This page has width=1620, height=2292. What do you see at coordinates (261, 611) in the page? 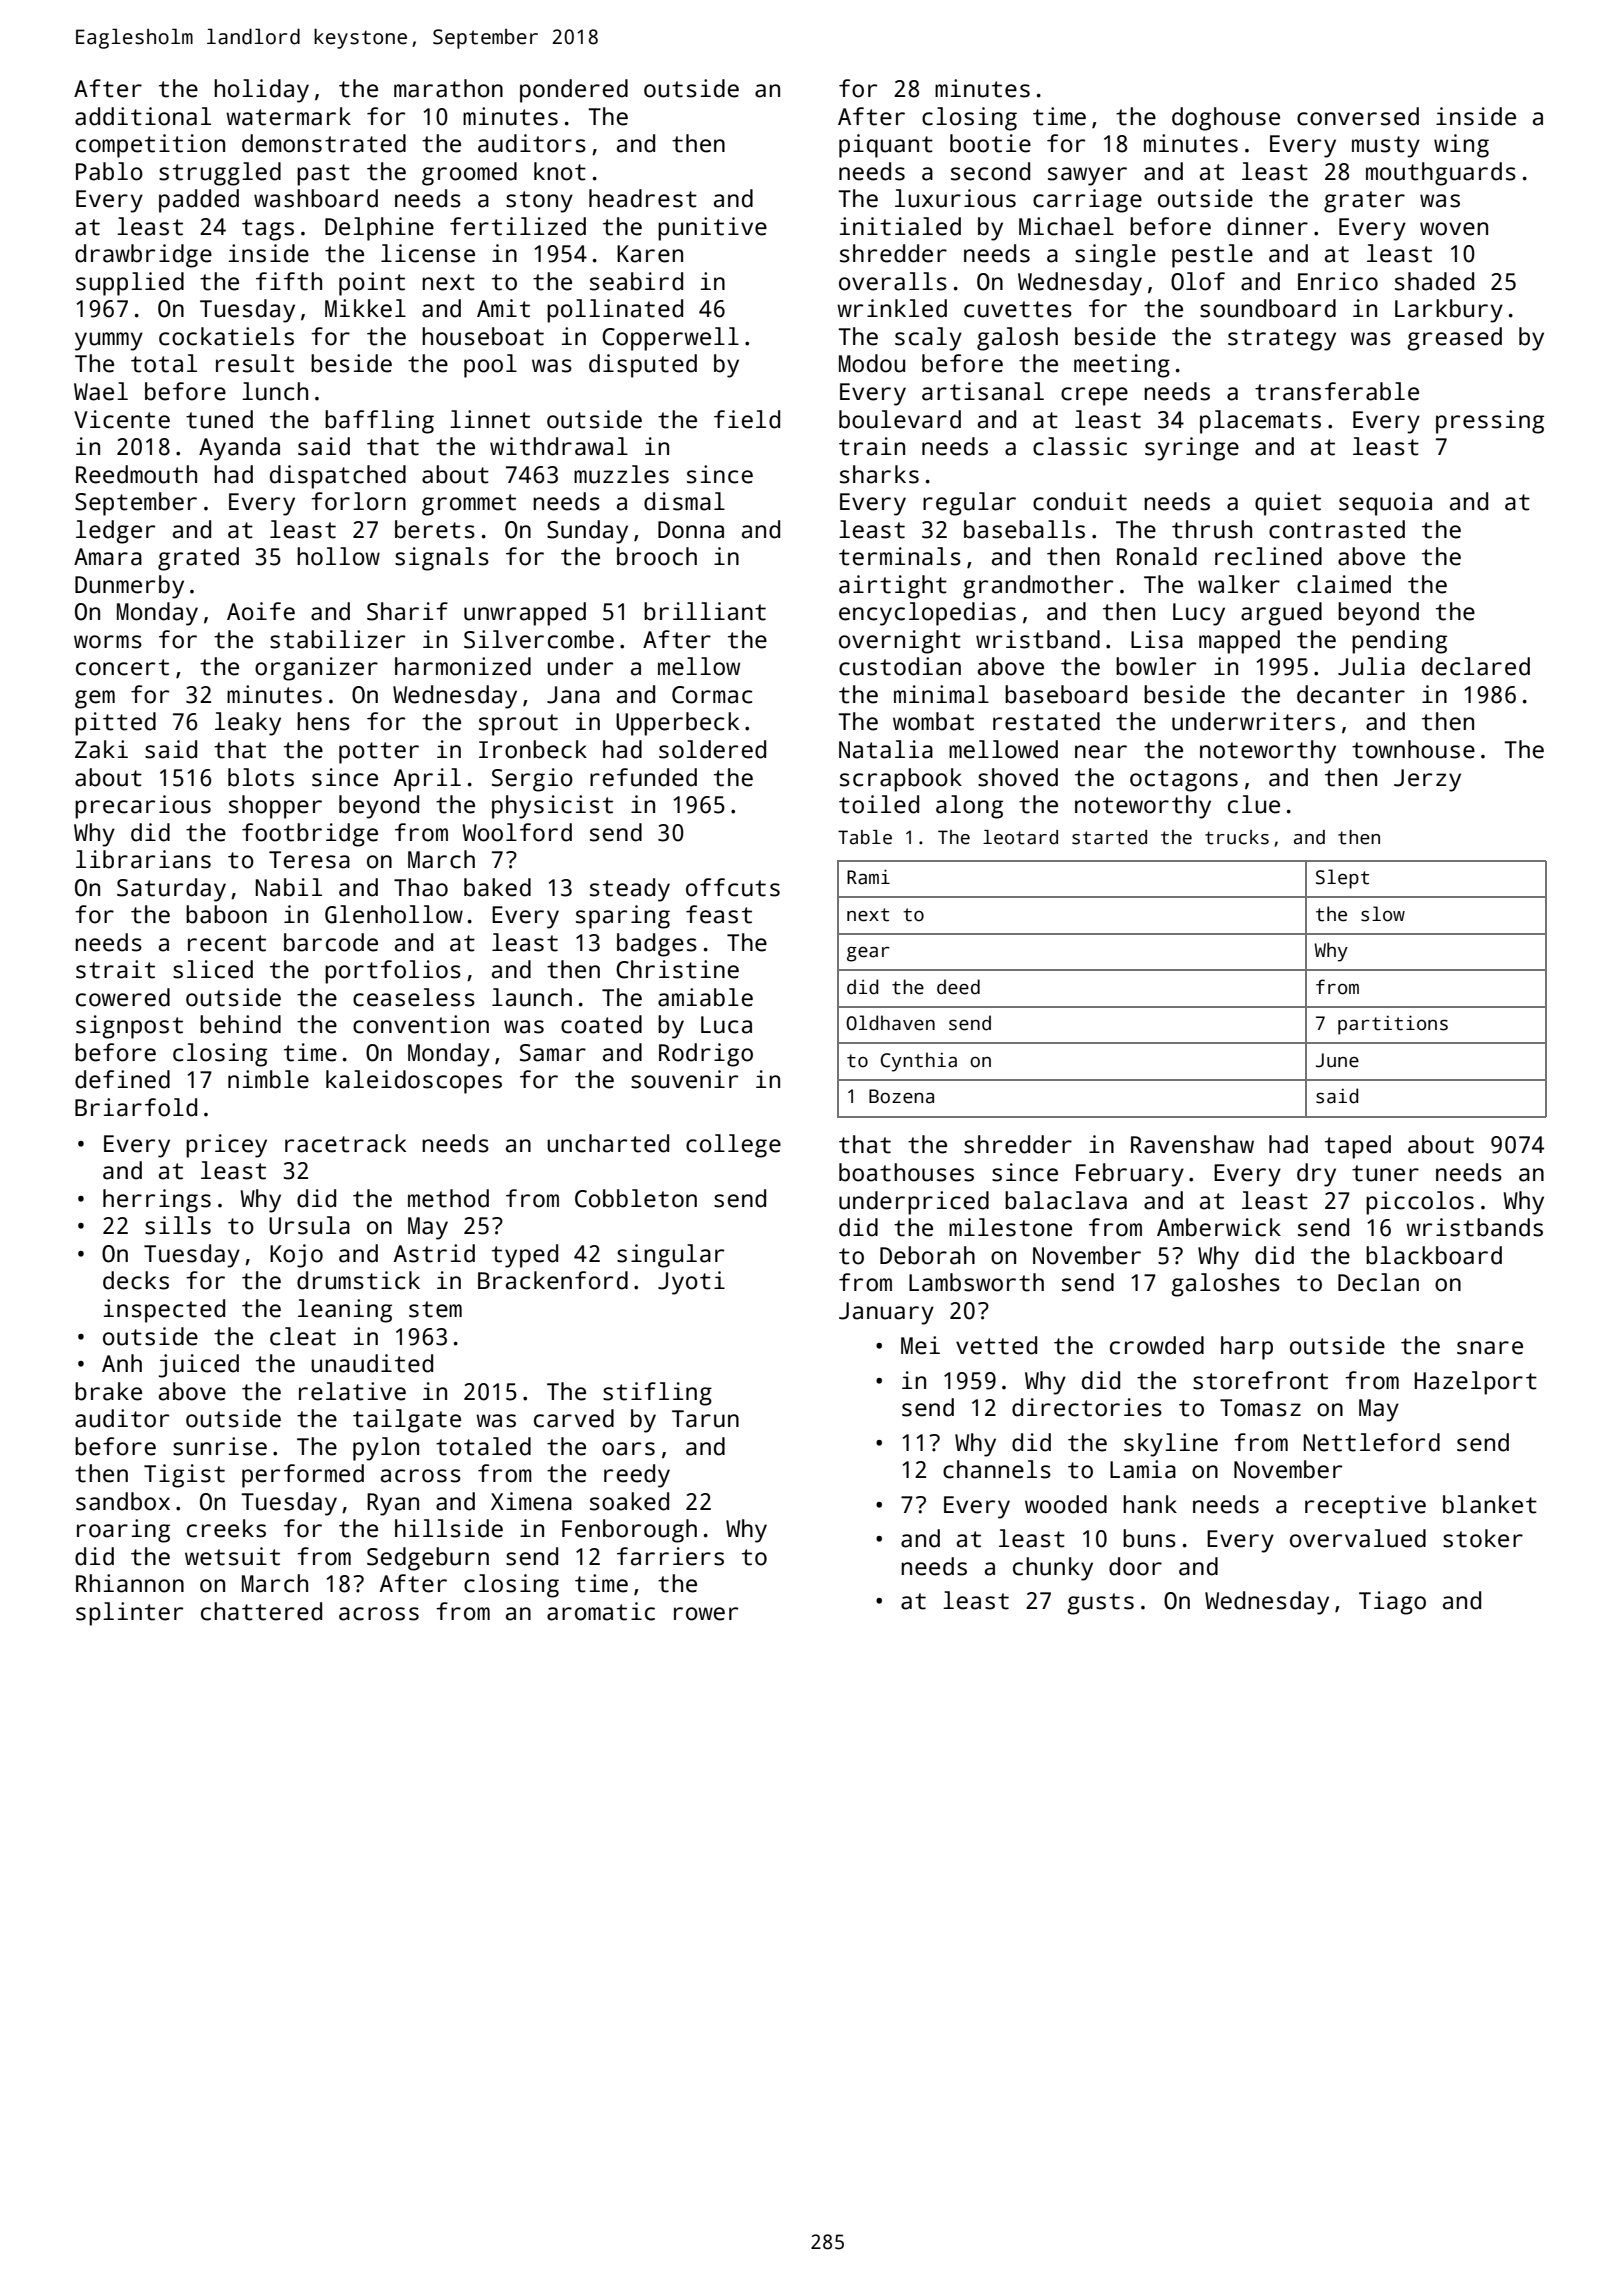
I see `Aoife` at bounding box center [261, 611].
